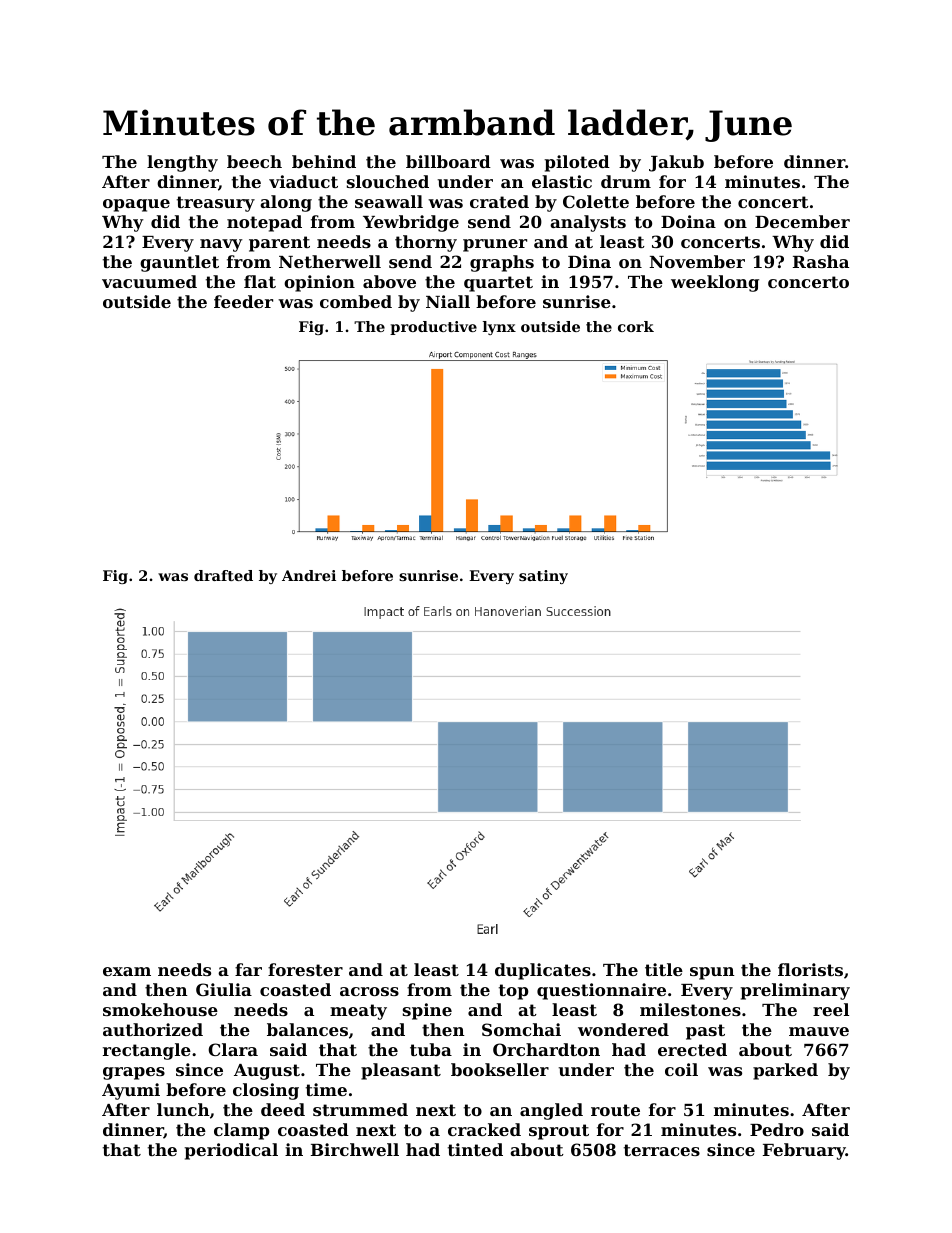 The width and height of the image is (952, 1233). What do you see at coordinates (179, 263) in the image?
I see `gauntlet` at bounding box center [179, 263].
